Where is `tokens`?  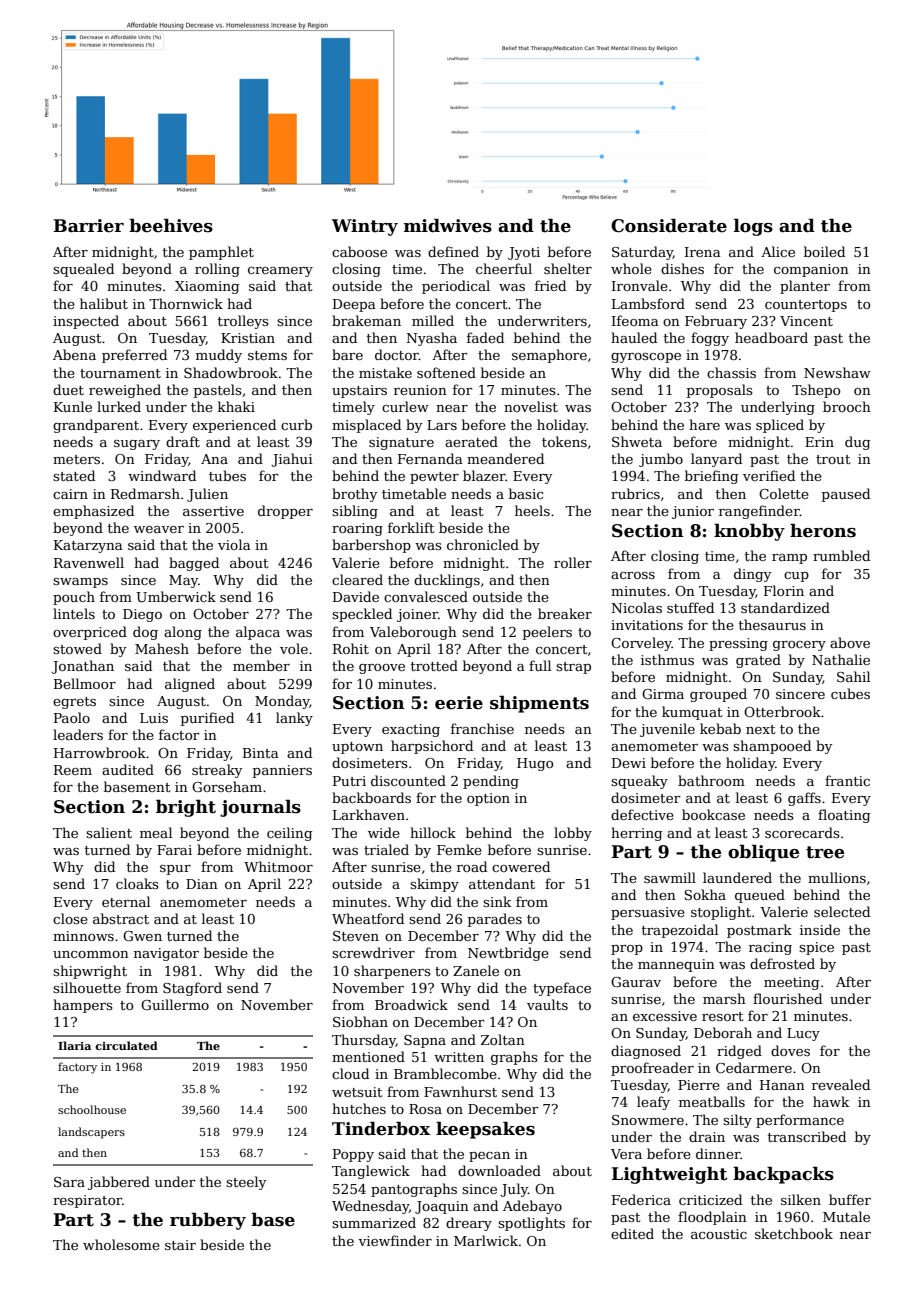
tokens is located at coordinates (564, 441).
